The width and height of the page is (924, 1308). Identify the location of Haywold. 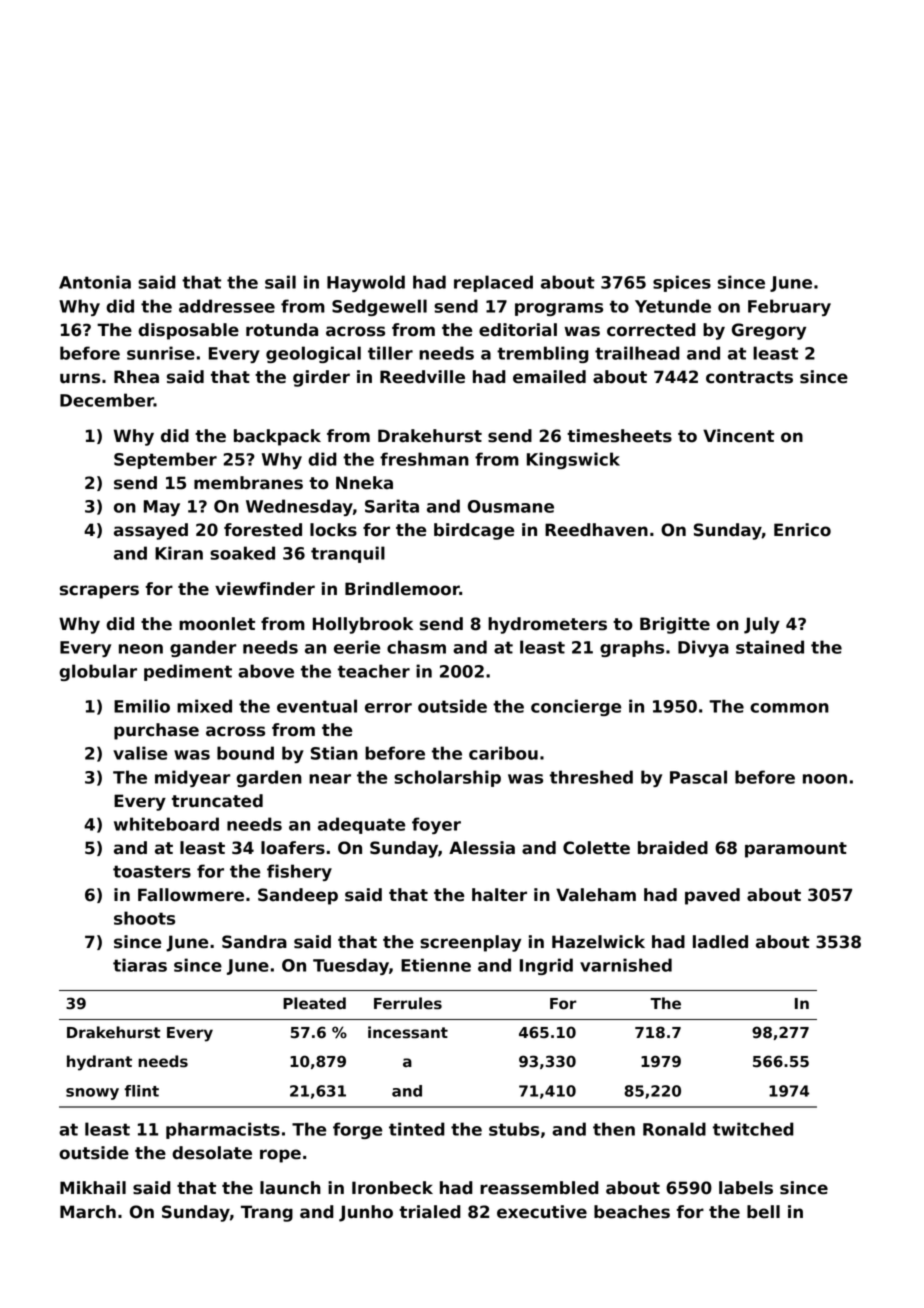
(366, 283).
